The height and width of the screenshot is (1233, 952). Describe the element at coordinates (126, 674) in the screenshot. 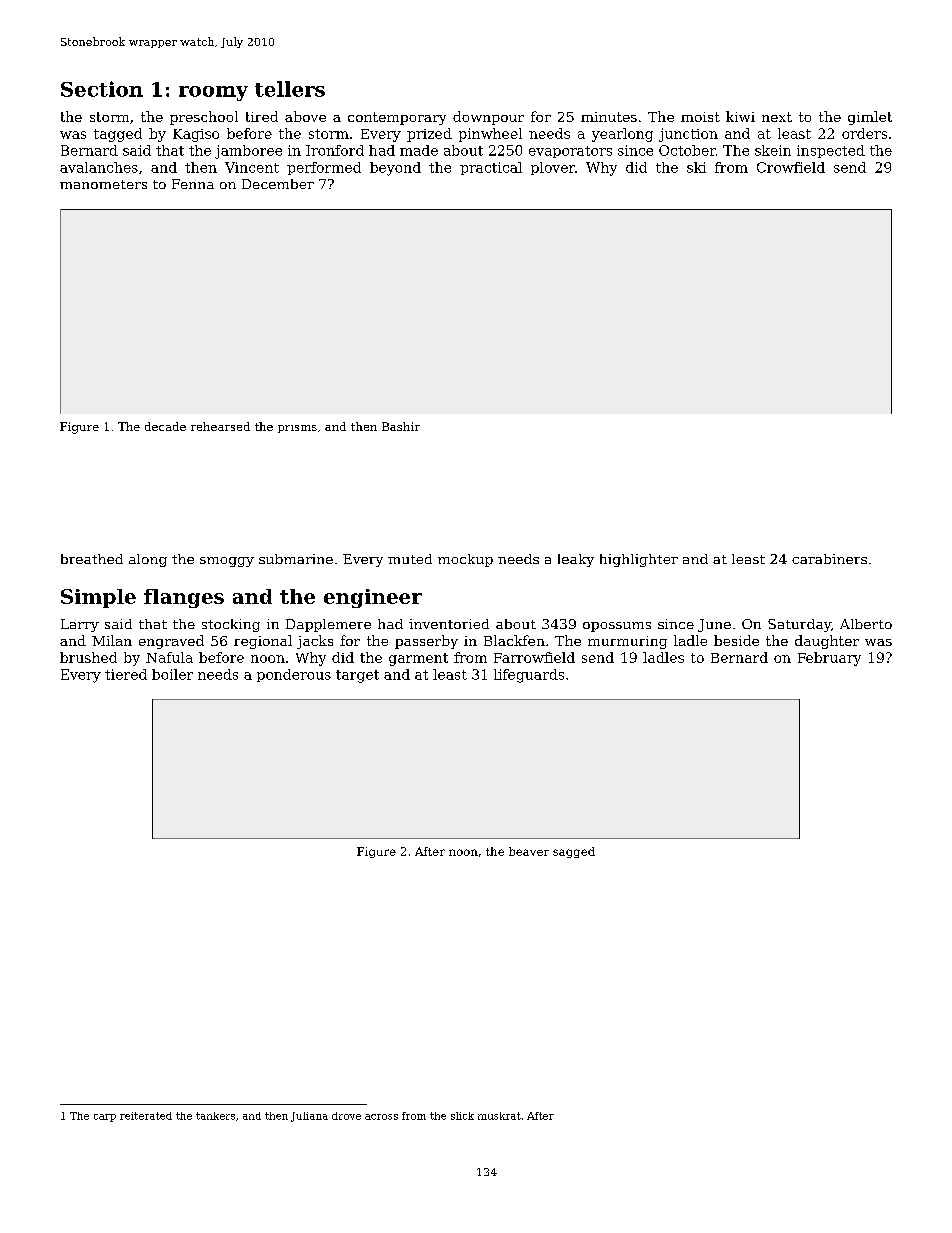

I see `tiered` at that location.
